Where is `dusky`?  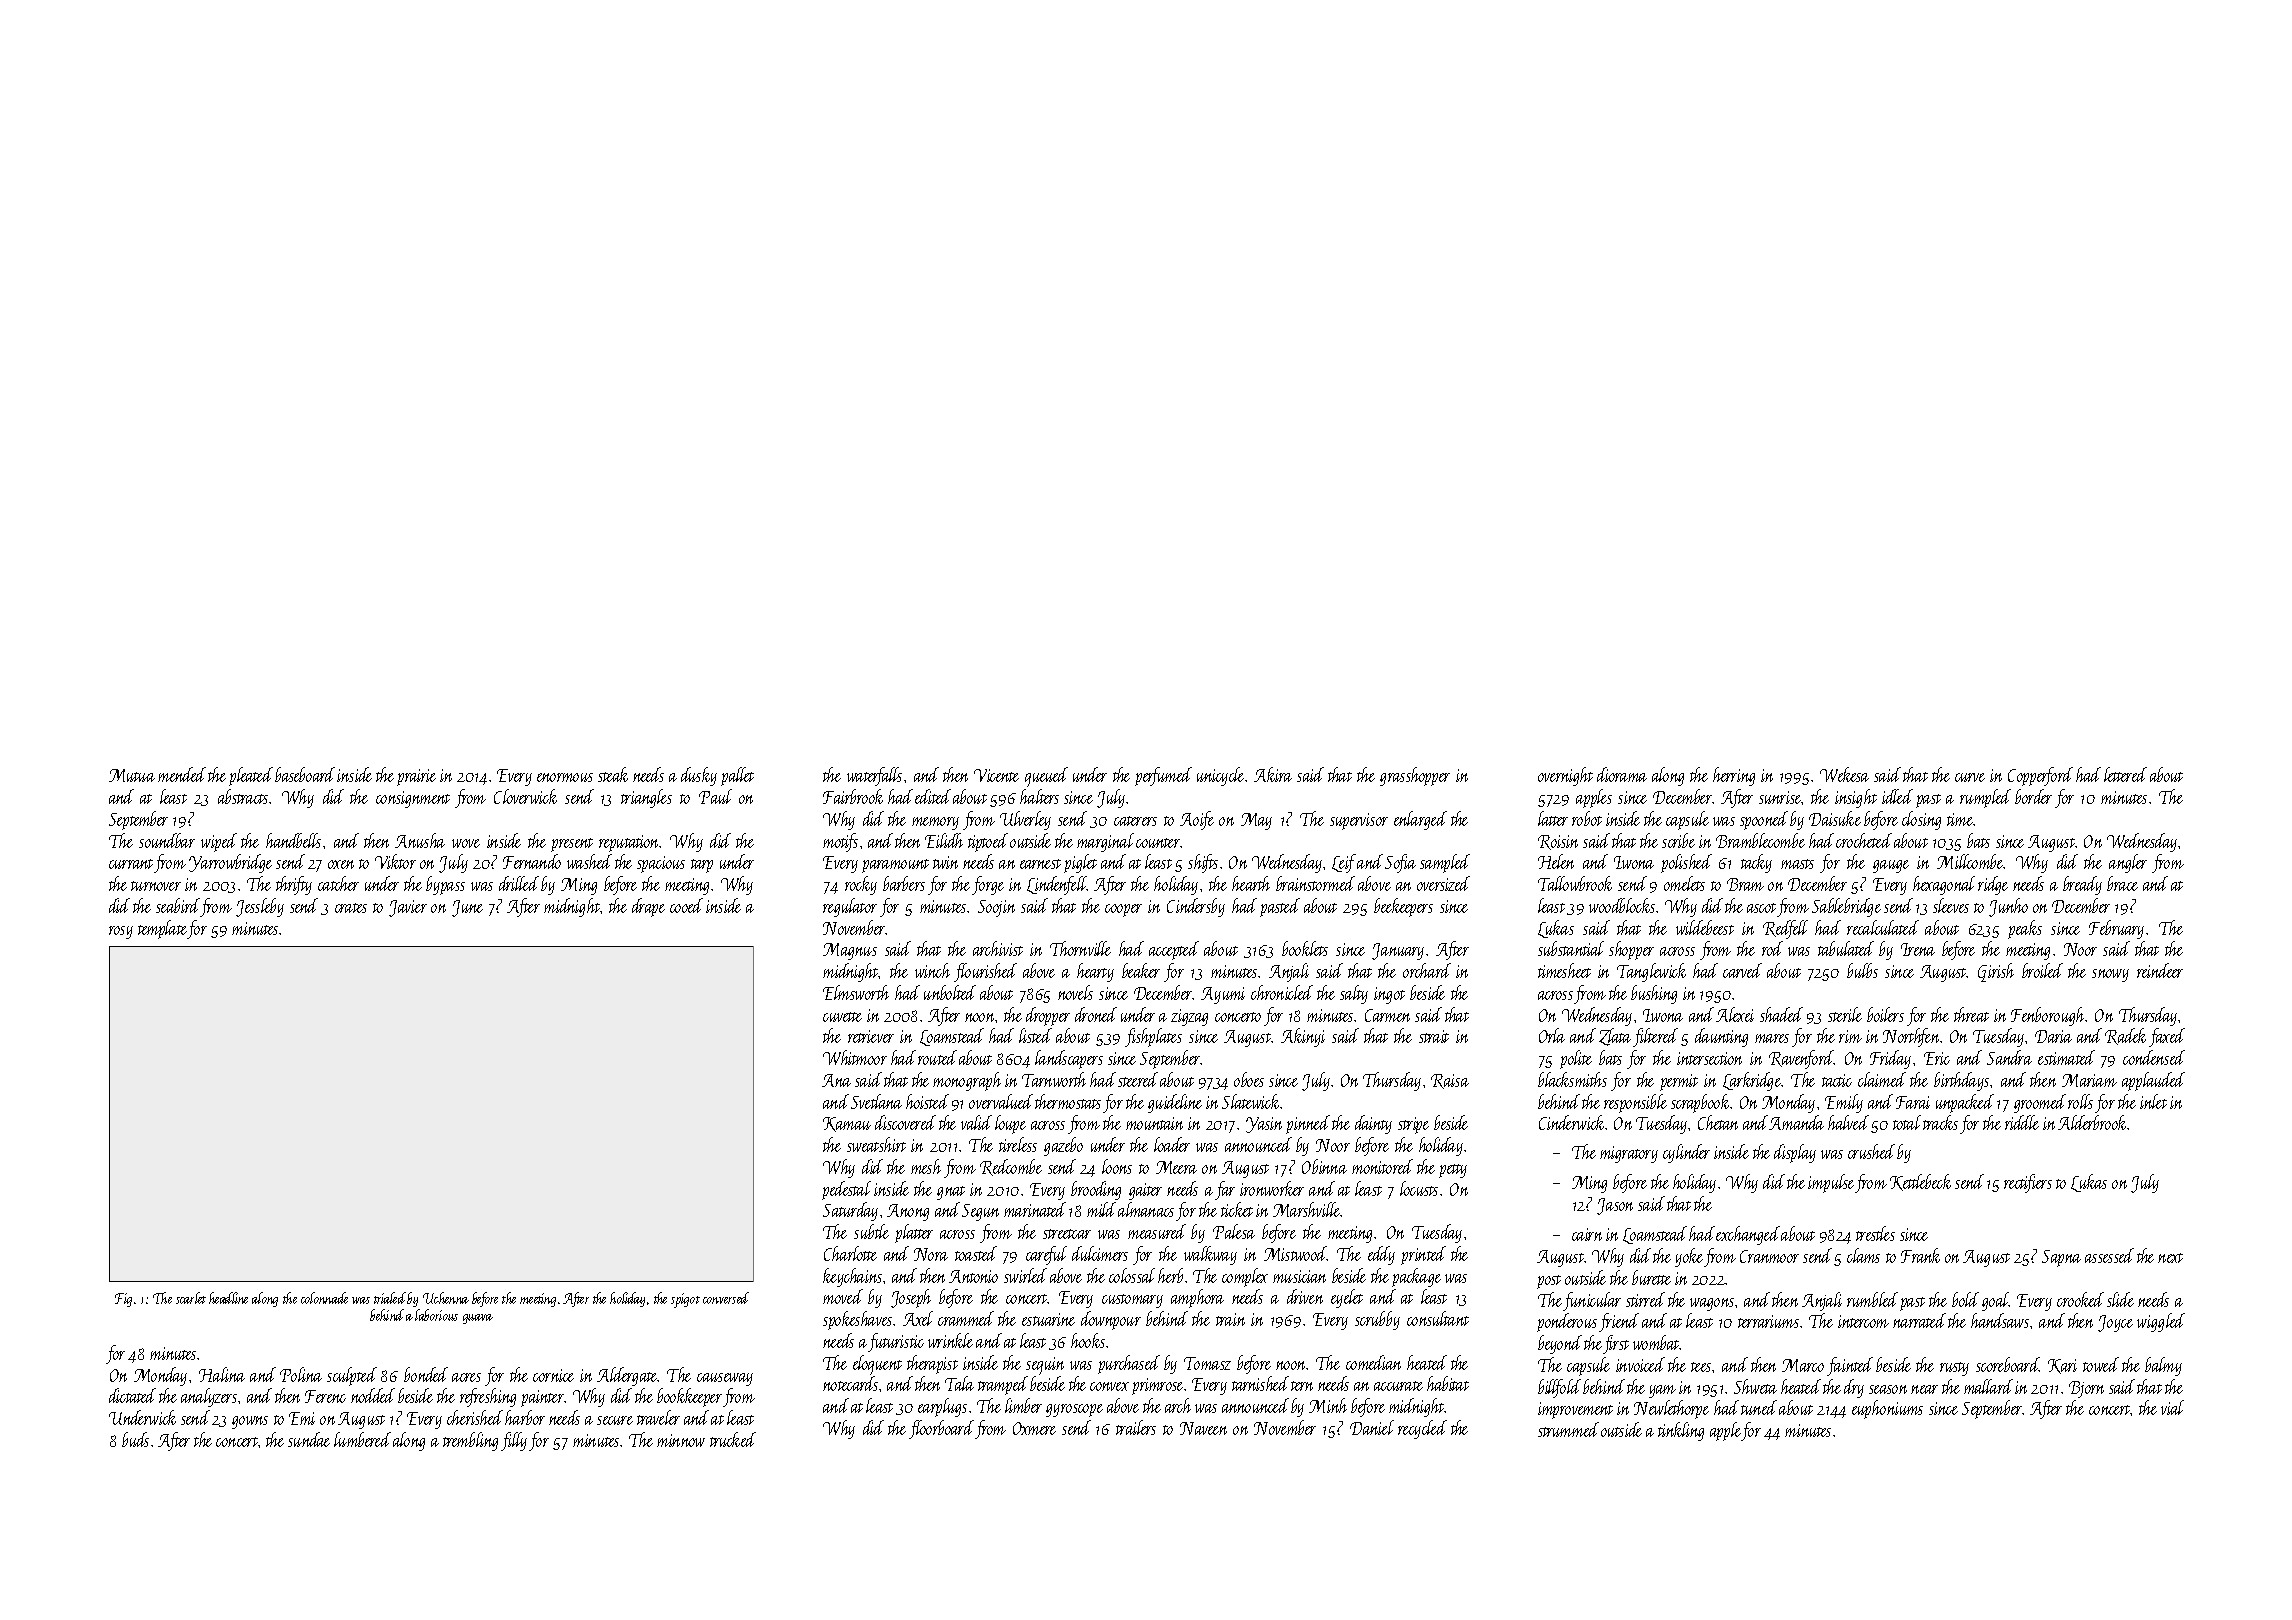
dusky is located at coordinates (699, 776).
